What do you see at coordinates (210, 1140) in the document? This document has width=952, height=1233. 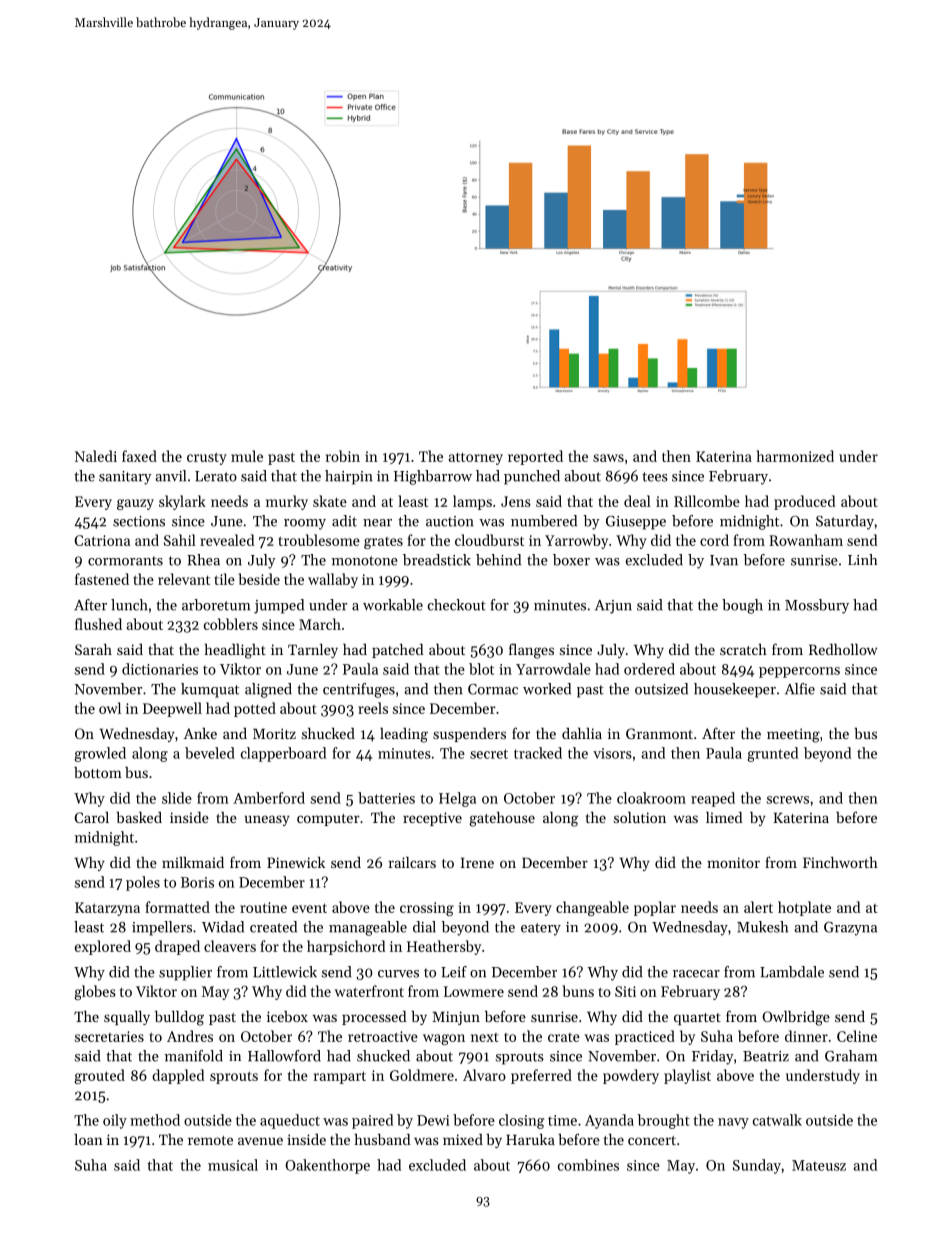 I see `remote` at bounding box center [210, 1140].
